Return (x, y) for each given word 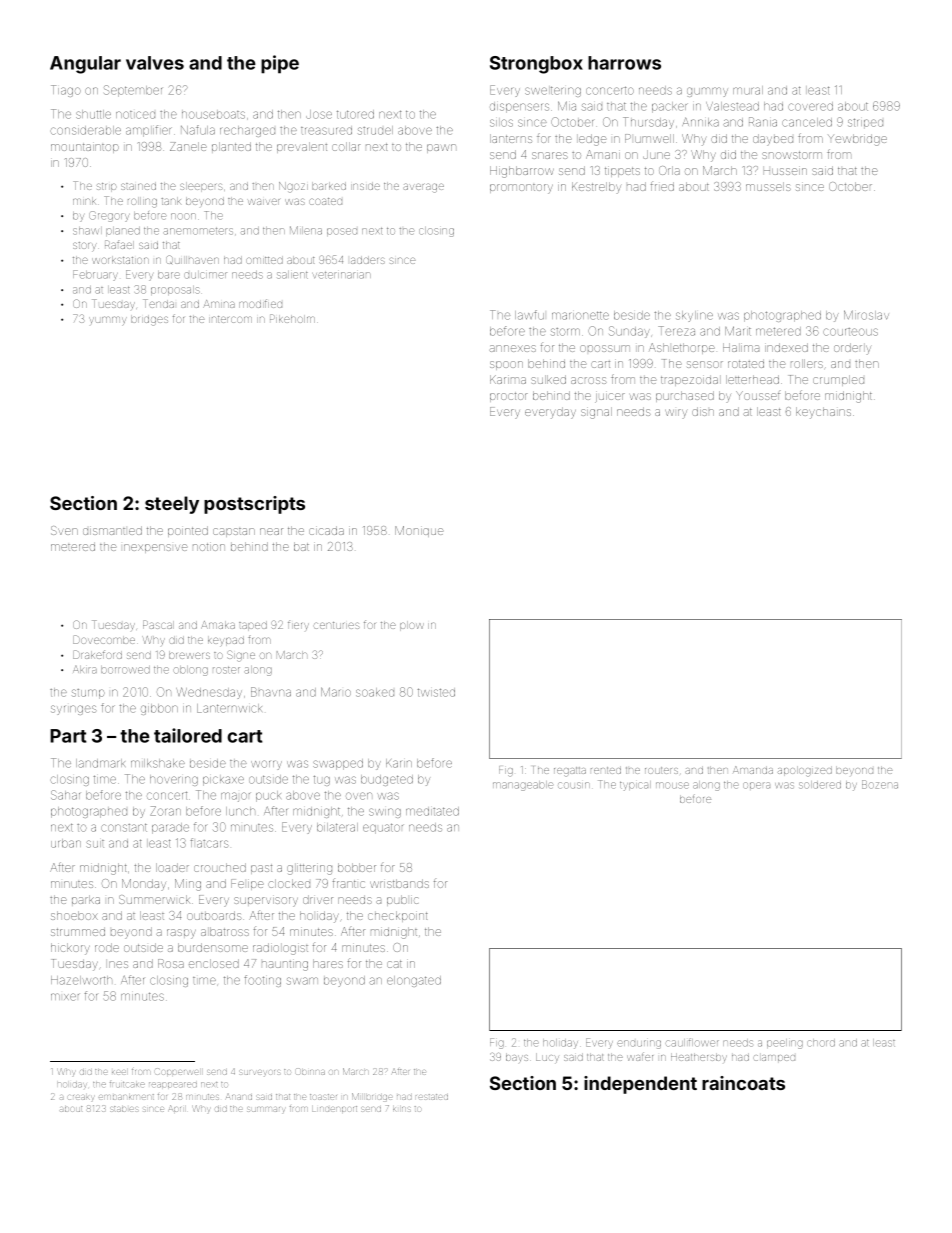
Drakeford (97, 654)
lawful (529, 315)
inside (365, 186)
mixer (65, 997)
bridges (149, 320)
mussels (768, 186)
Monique (419, 531)
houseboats (213, 115)
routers (661, 770)
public (402, 900)
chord (821, 1043)
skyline (694, 316)
